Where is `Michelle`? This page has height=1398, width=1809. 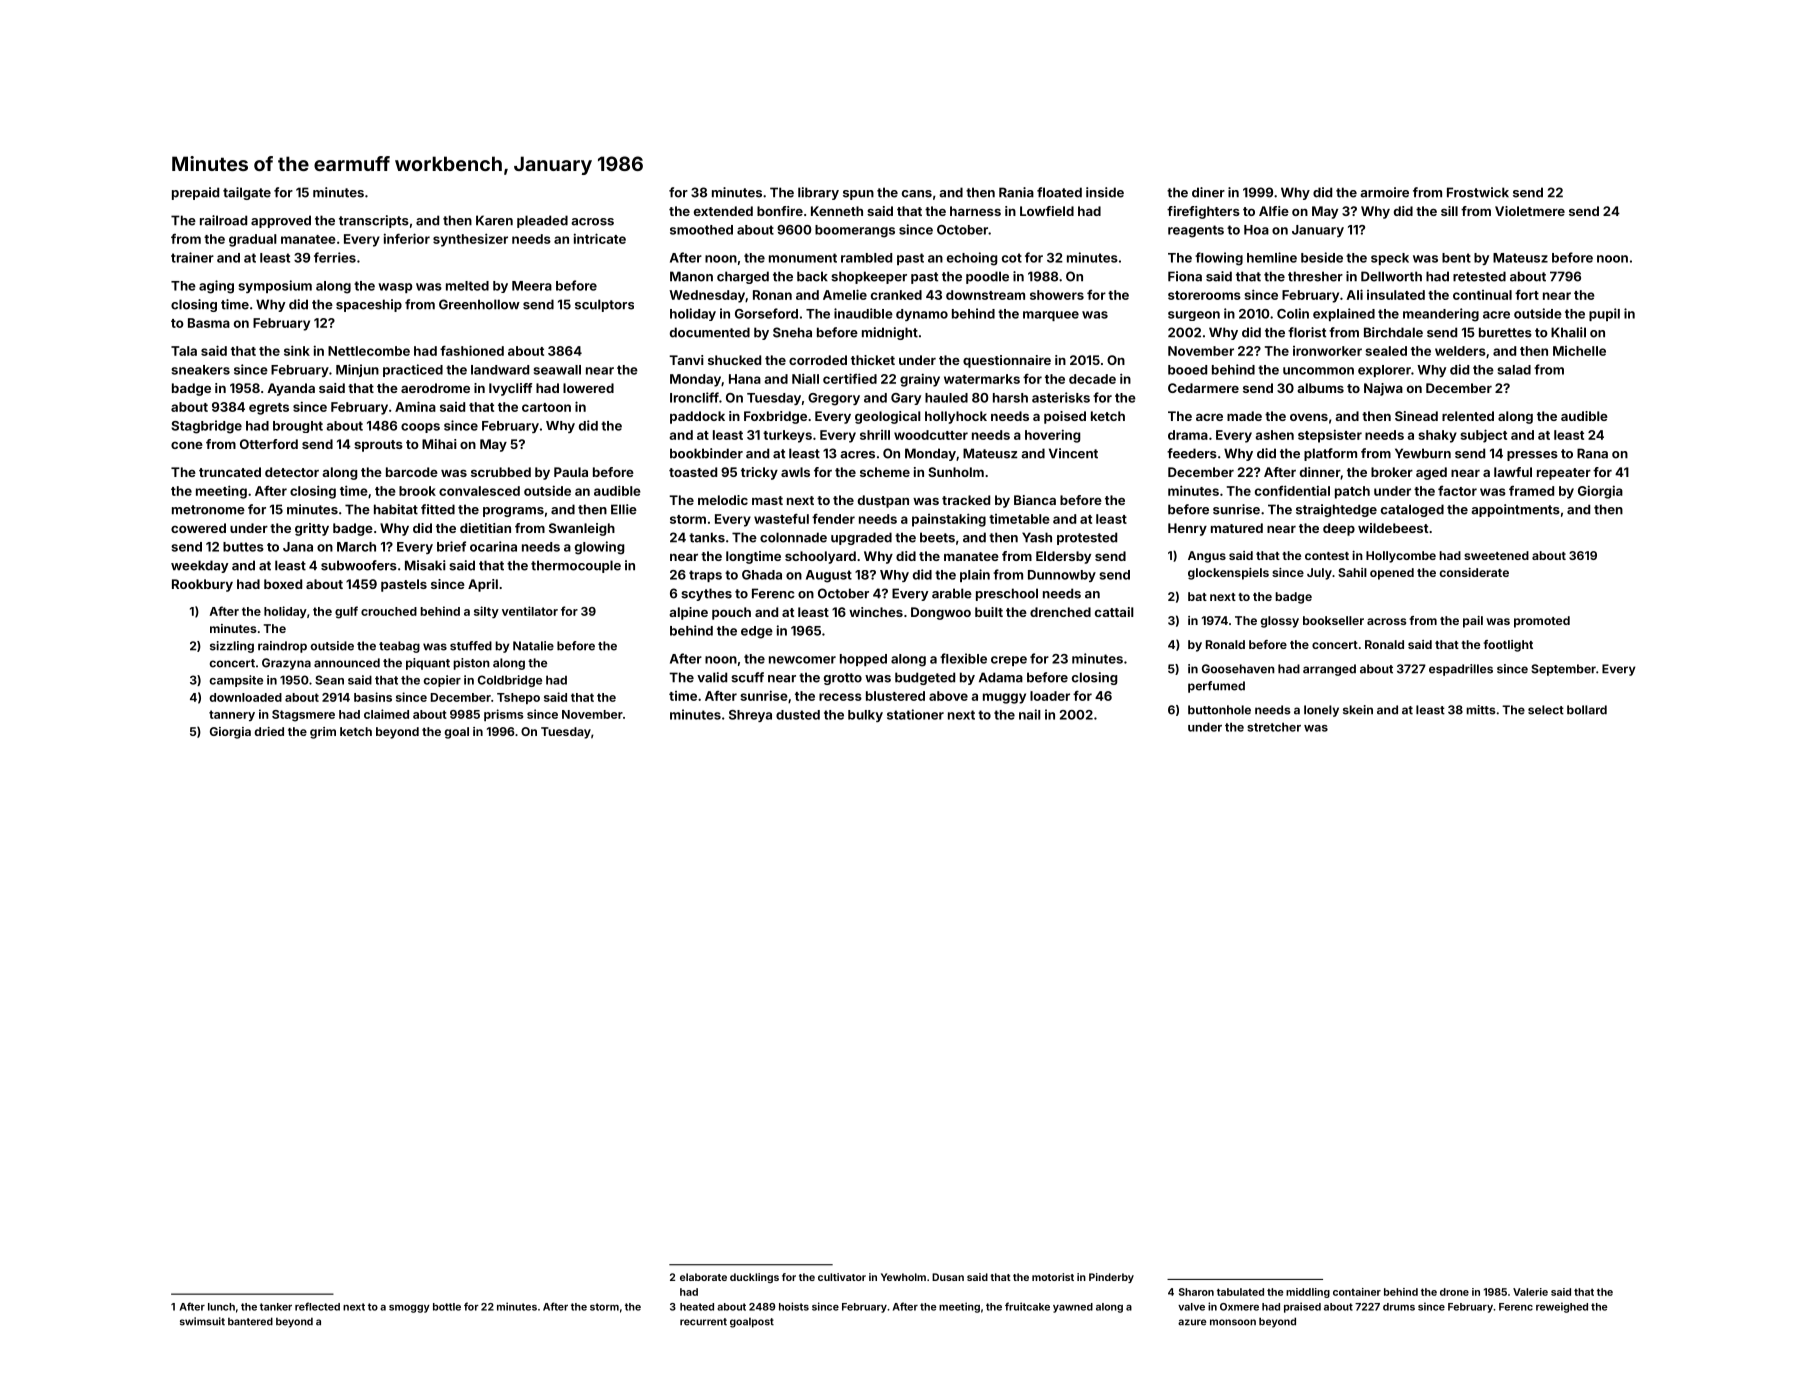
Michelle is located at coordinates (1579, 351).
